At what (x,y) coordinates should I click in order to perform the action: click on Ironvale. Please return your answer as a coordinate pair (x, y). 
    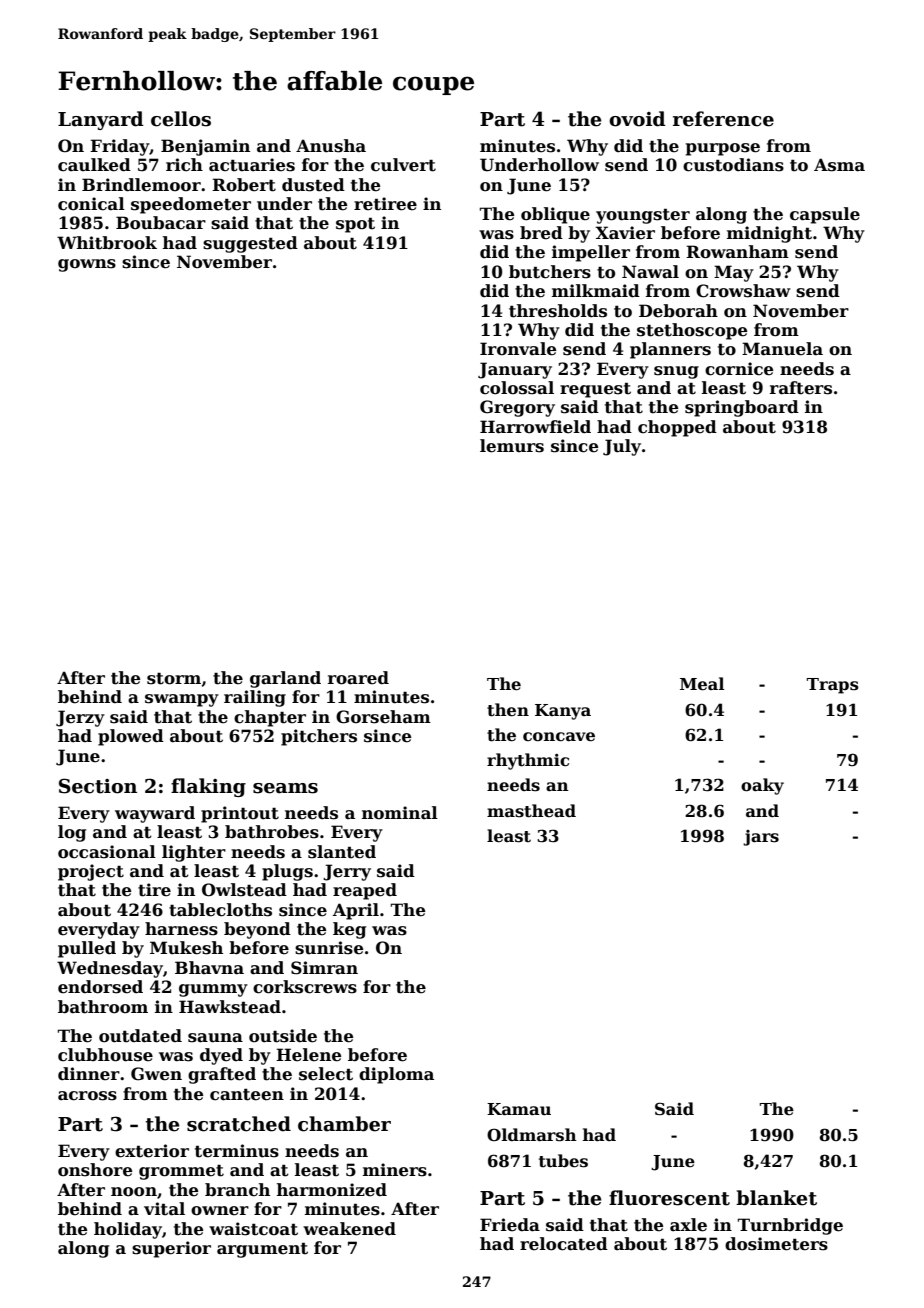
    Looking at the image, I should click on (518, 349).
